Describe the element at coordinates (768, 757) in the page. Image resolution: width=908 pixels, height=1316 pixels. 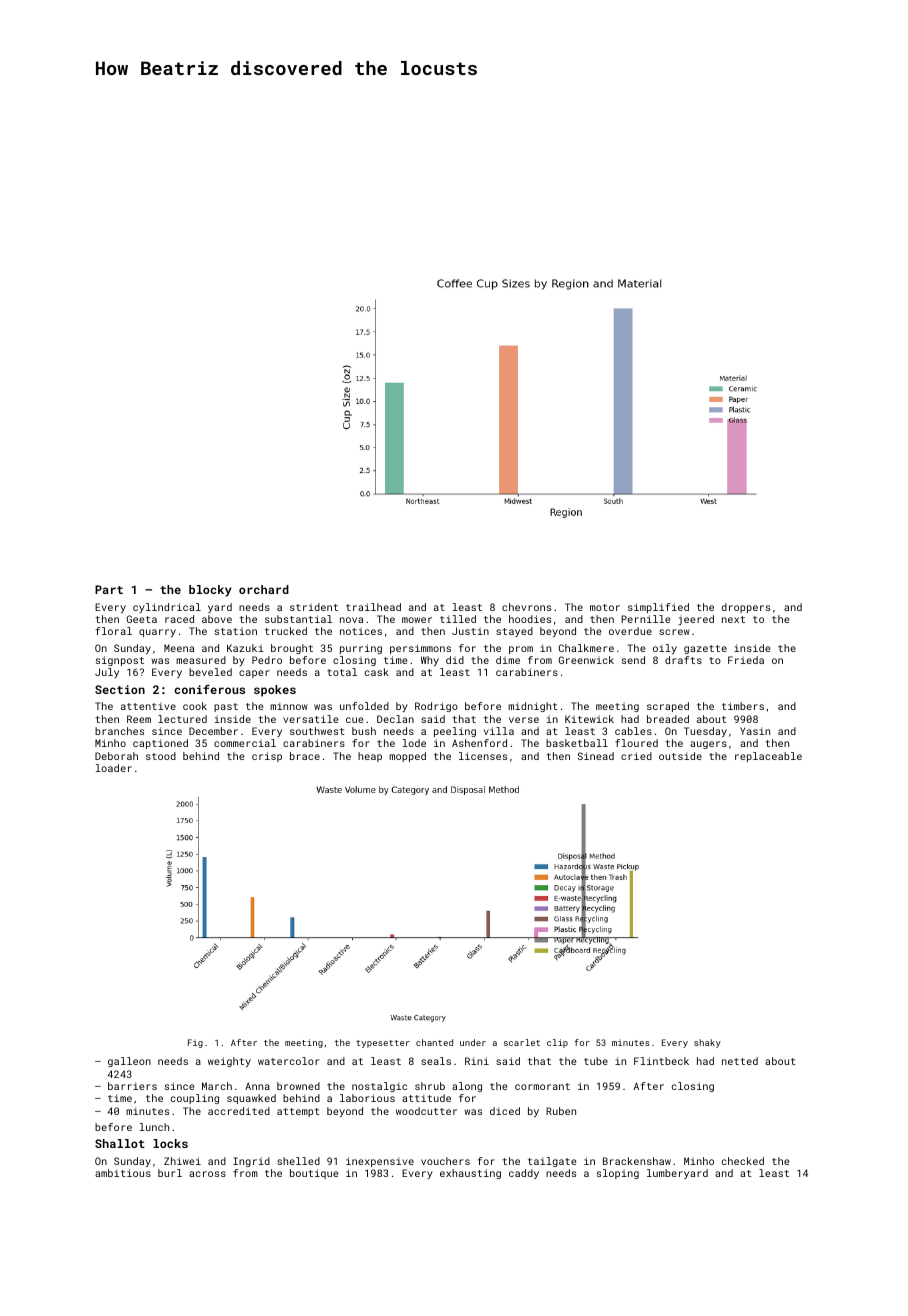
I see `replaceable` at that location.
